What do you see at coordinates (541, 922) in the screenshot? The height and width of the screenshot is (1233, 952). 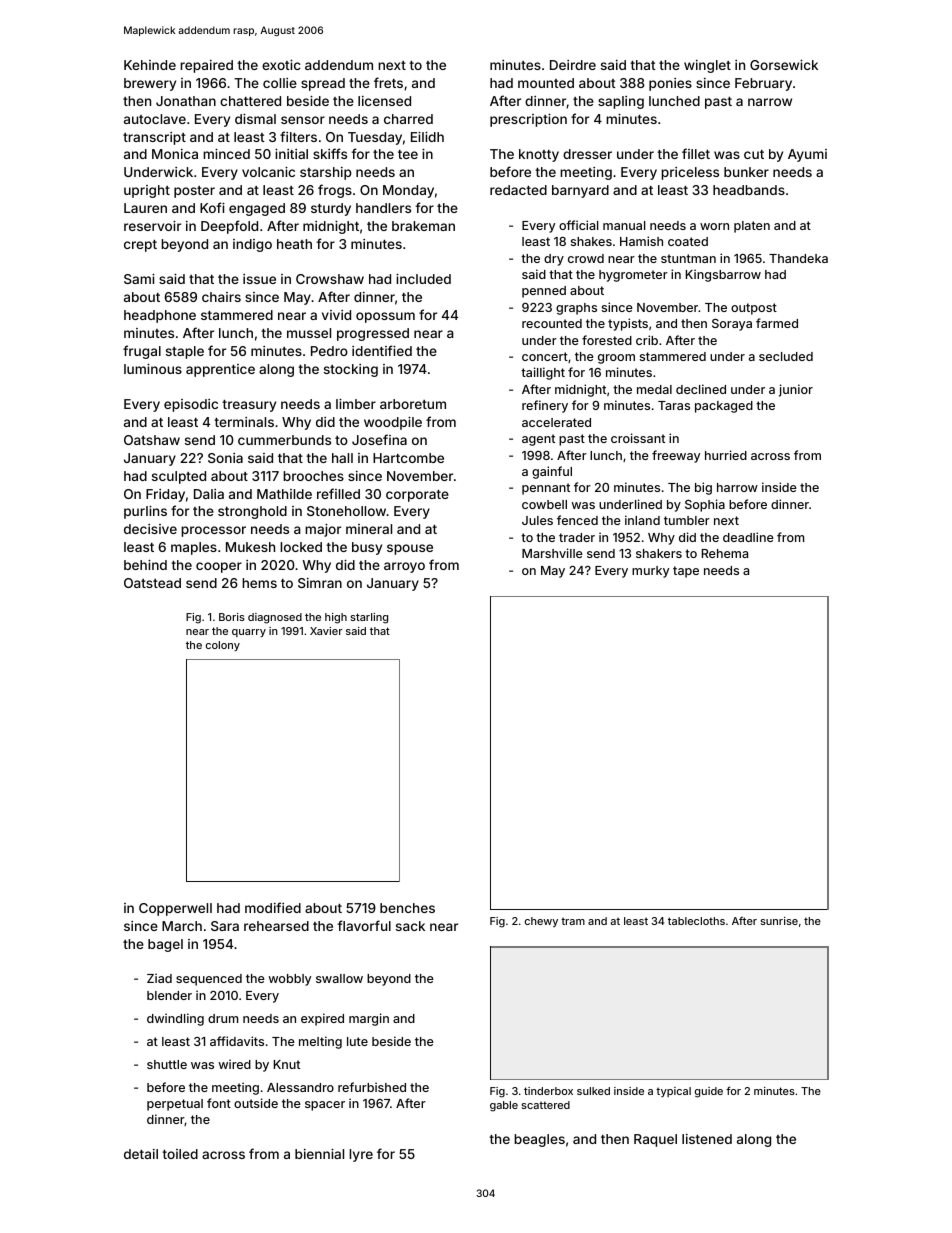 I see `chewy` at bounding box center [541, 922].
